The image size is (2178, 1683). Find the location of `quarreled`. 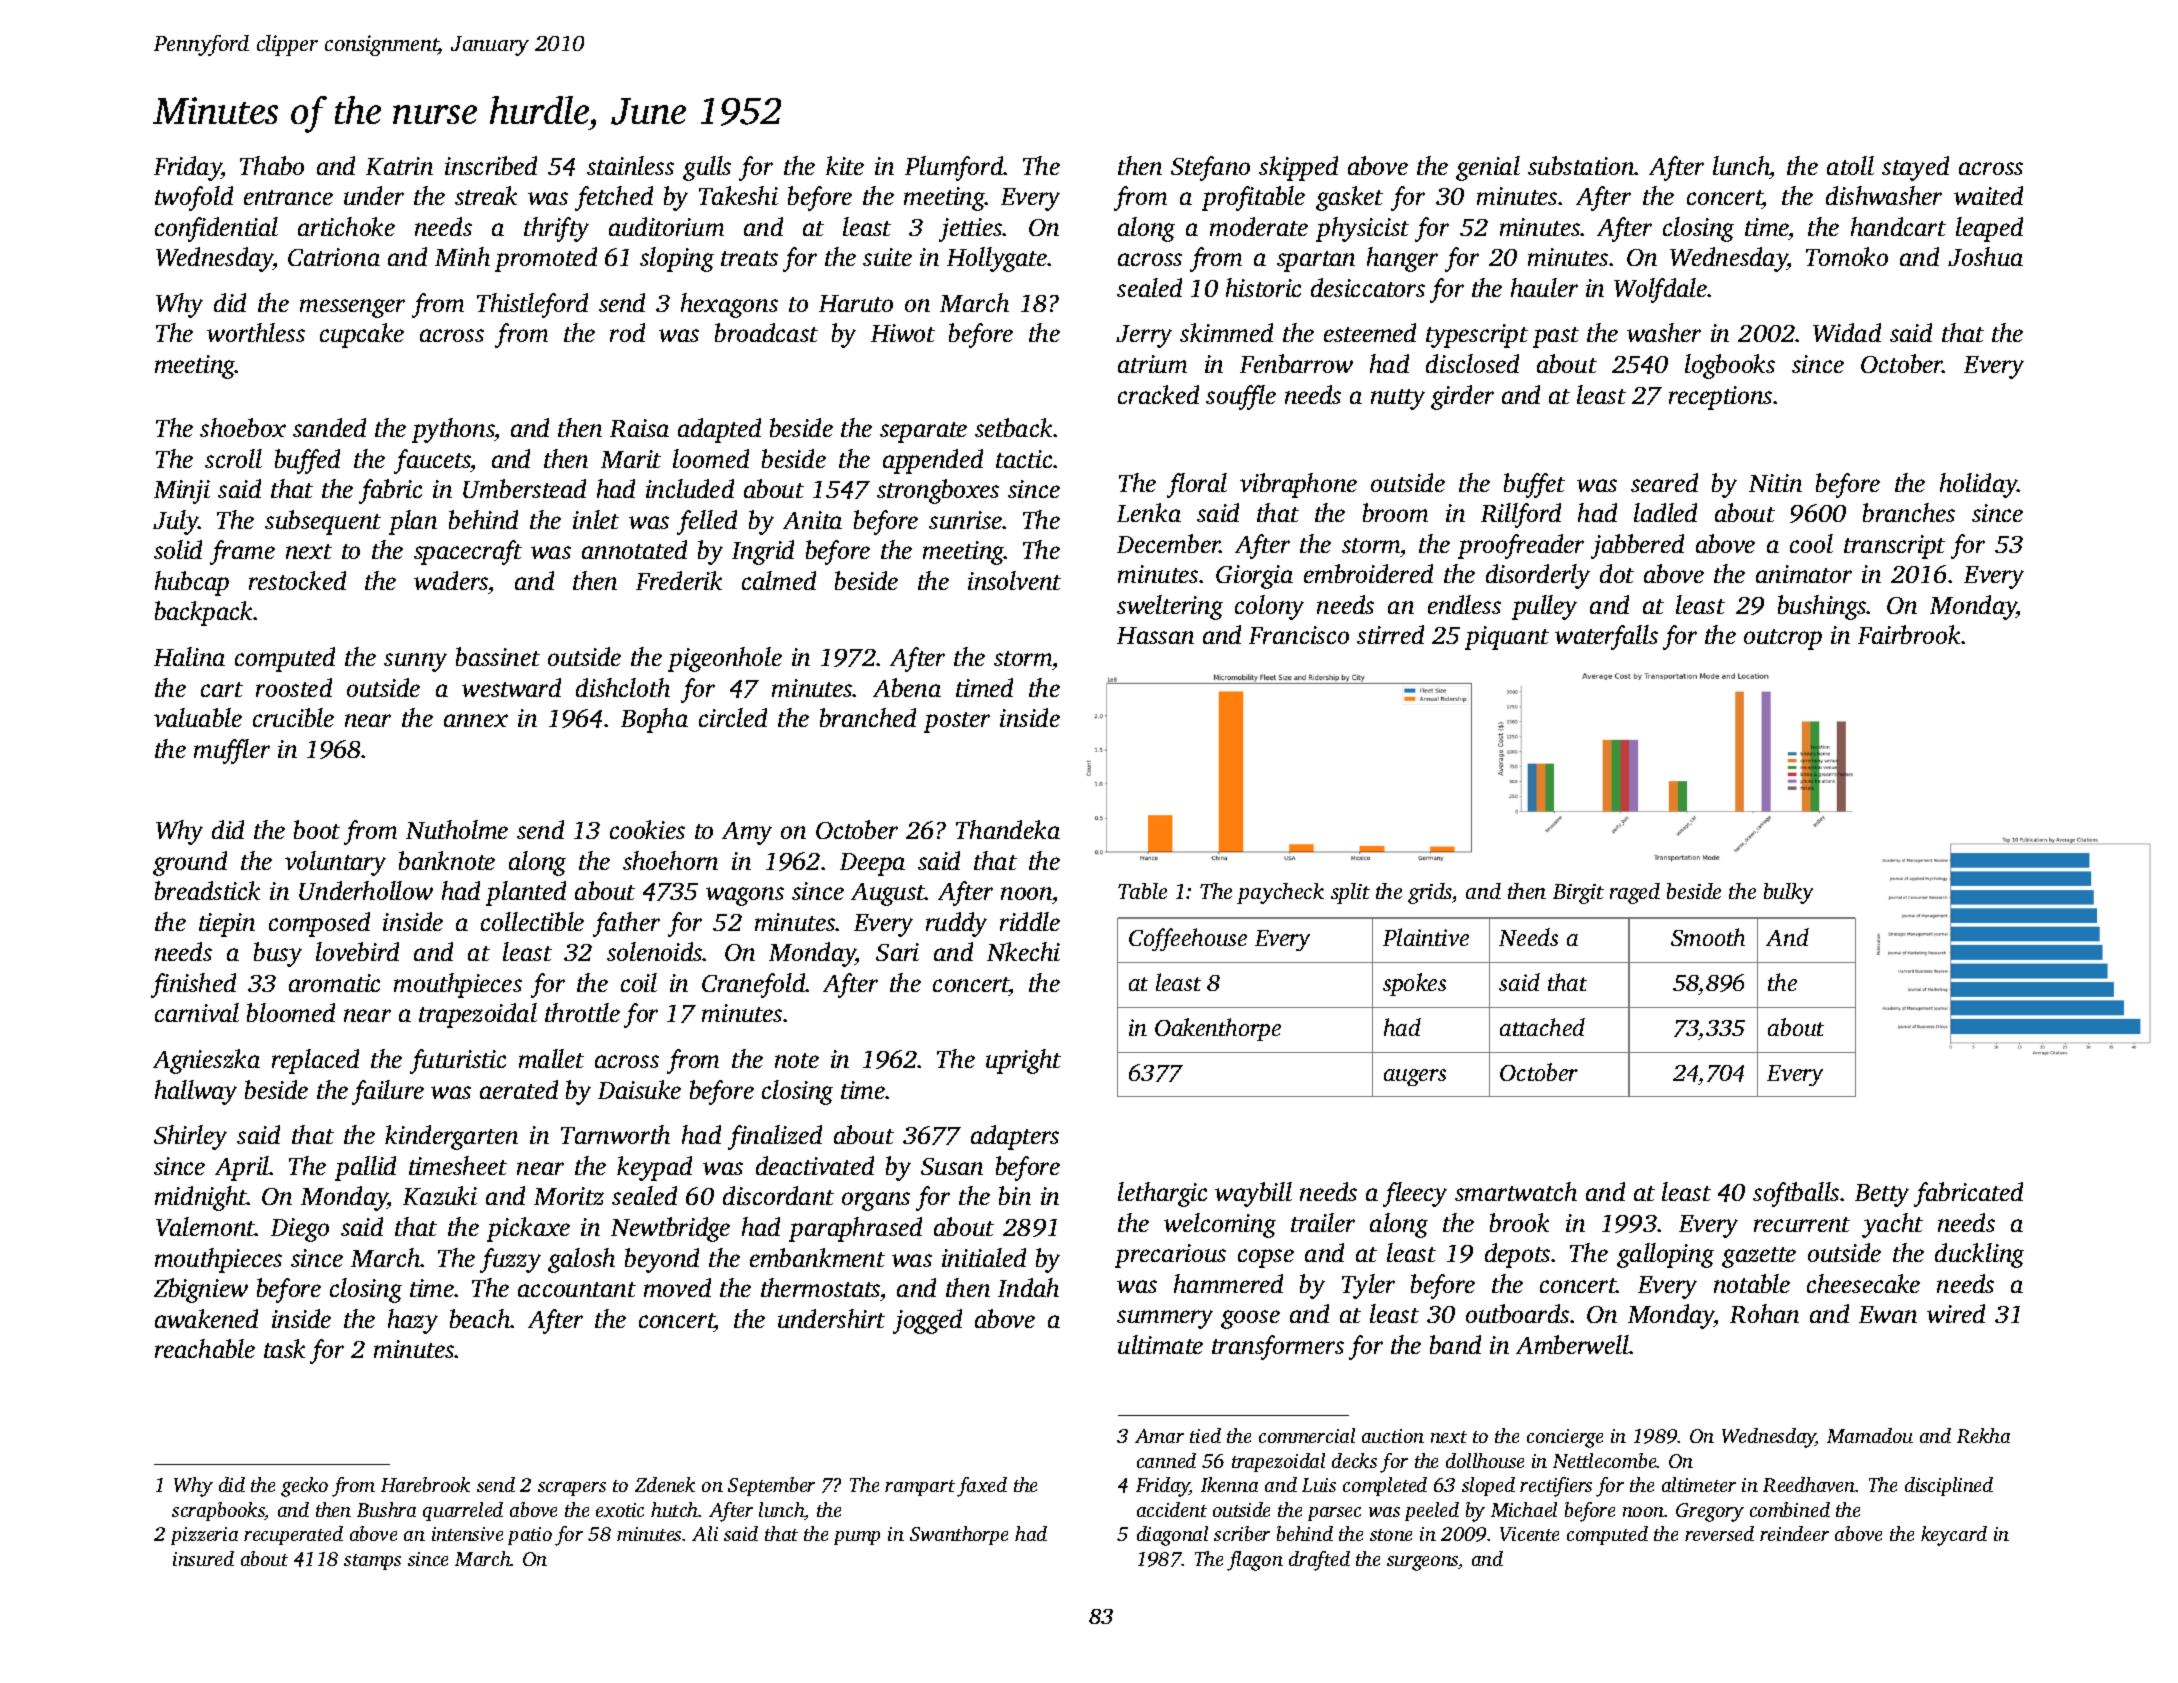

quarreled is located at coordinates (463, 1511).
